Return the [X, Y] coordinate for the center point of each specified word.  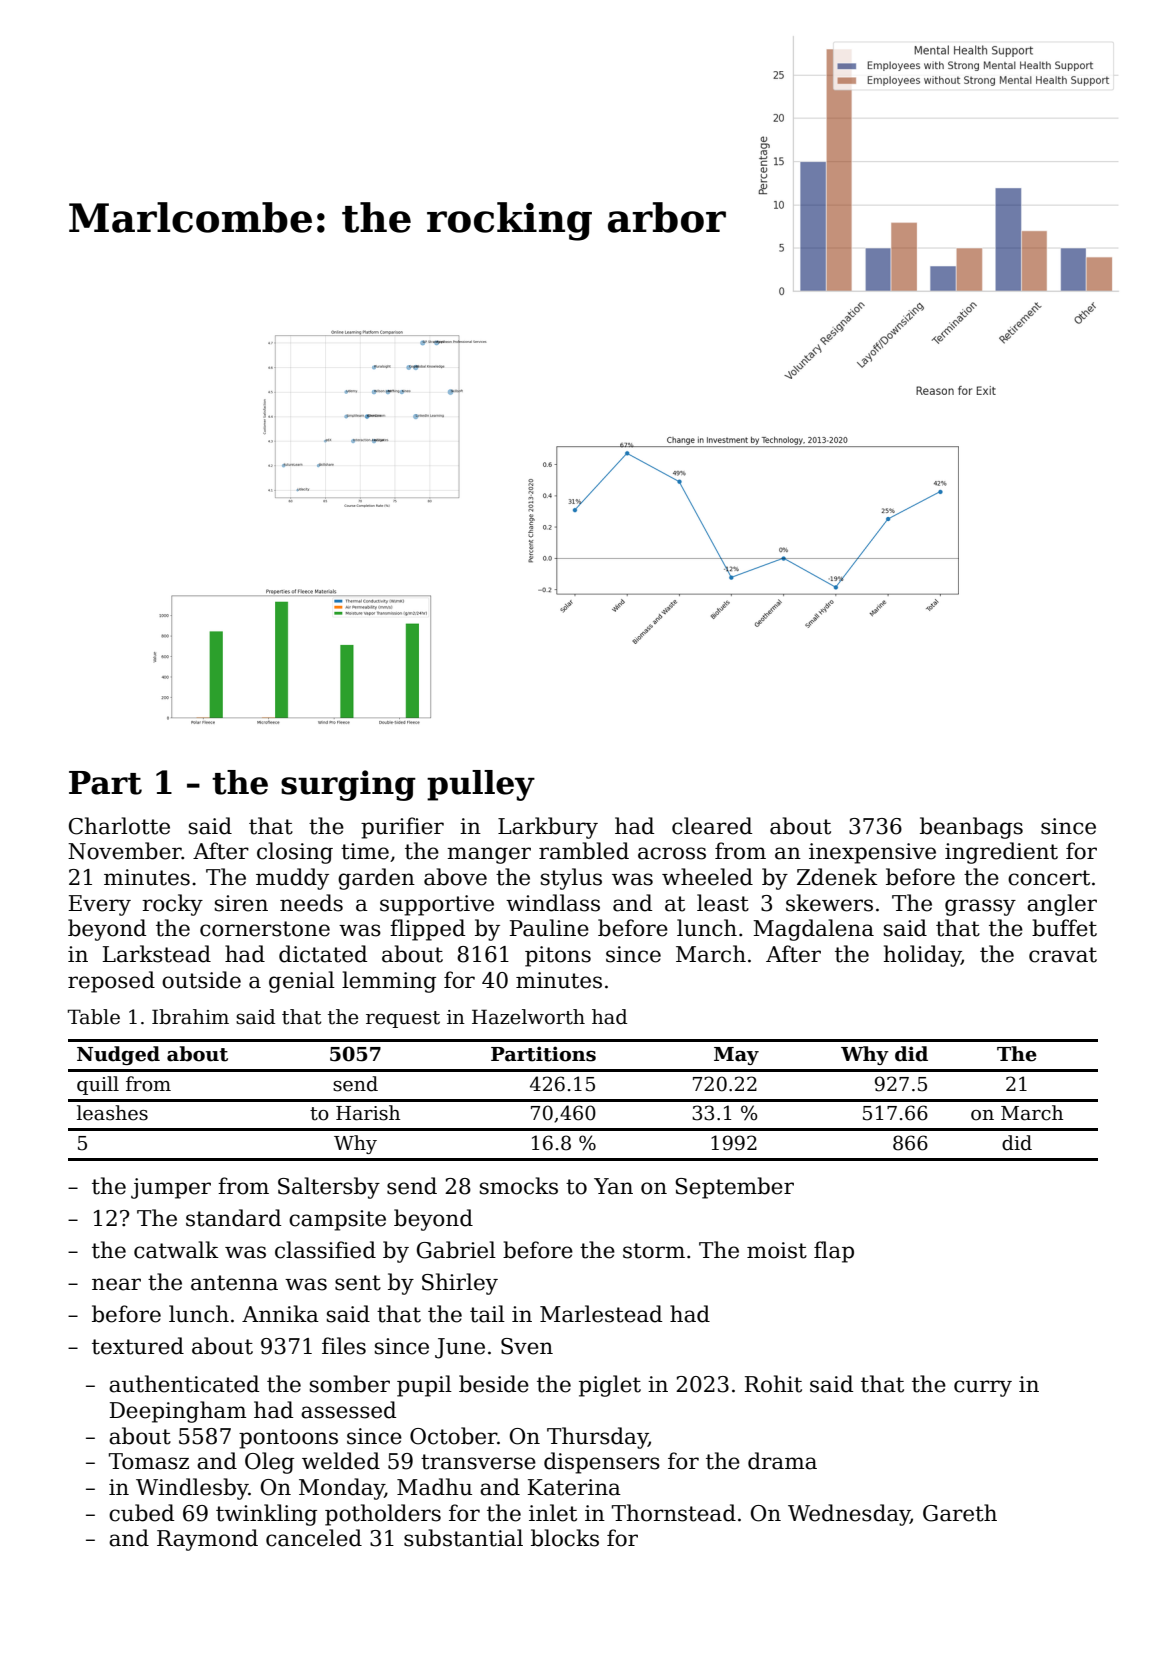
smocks [519, 1186]
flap [834, 1252]
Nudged [118, 1055]
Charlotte [119, 826]
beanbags [971, 828]
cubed [141, 1513]
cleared [712, 826]
